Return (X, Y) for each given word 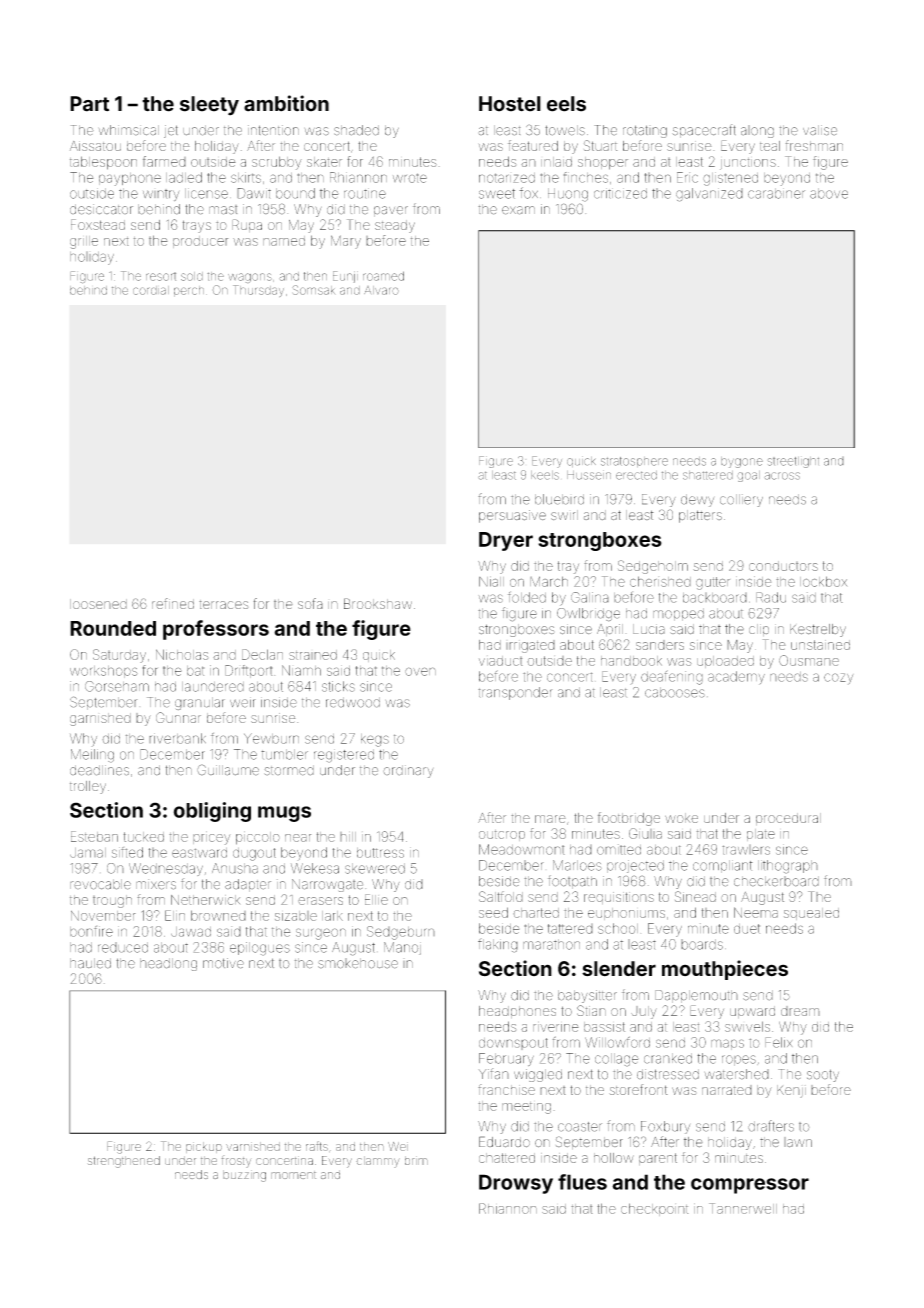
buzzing (244, 1176)
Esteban (94, 836)
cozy (838, 679)
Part (89, 104)
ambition (286, 103)
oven (420, 671)
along (757, 131)
